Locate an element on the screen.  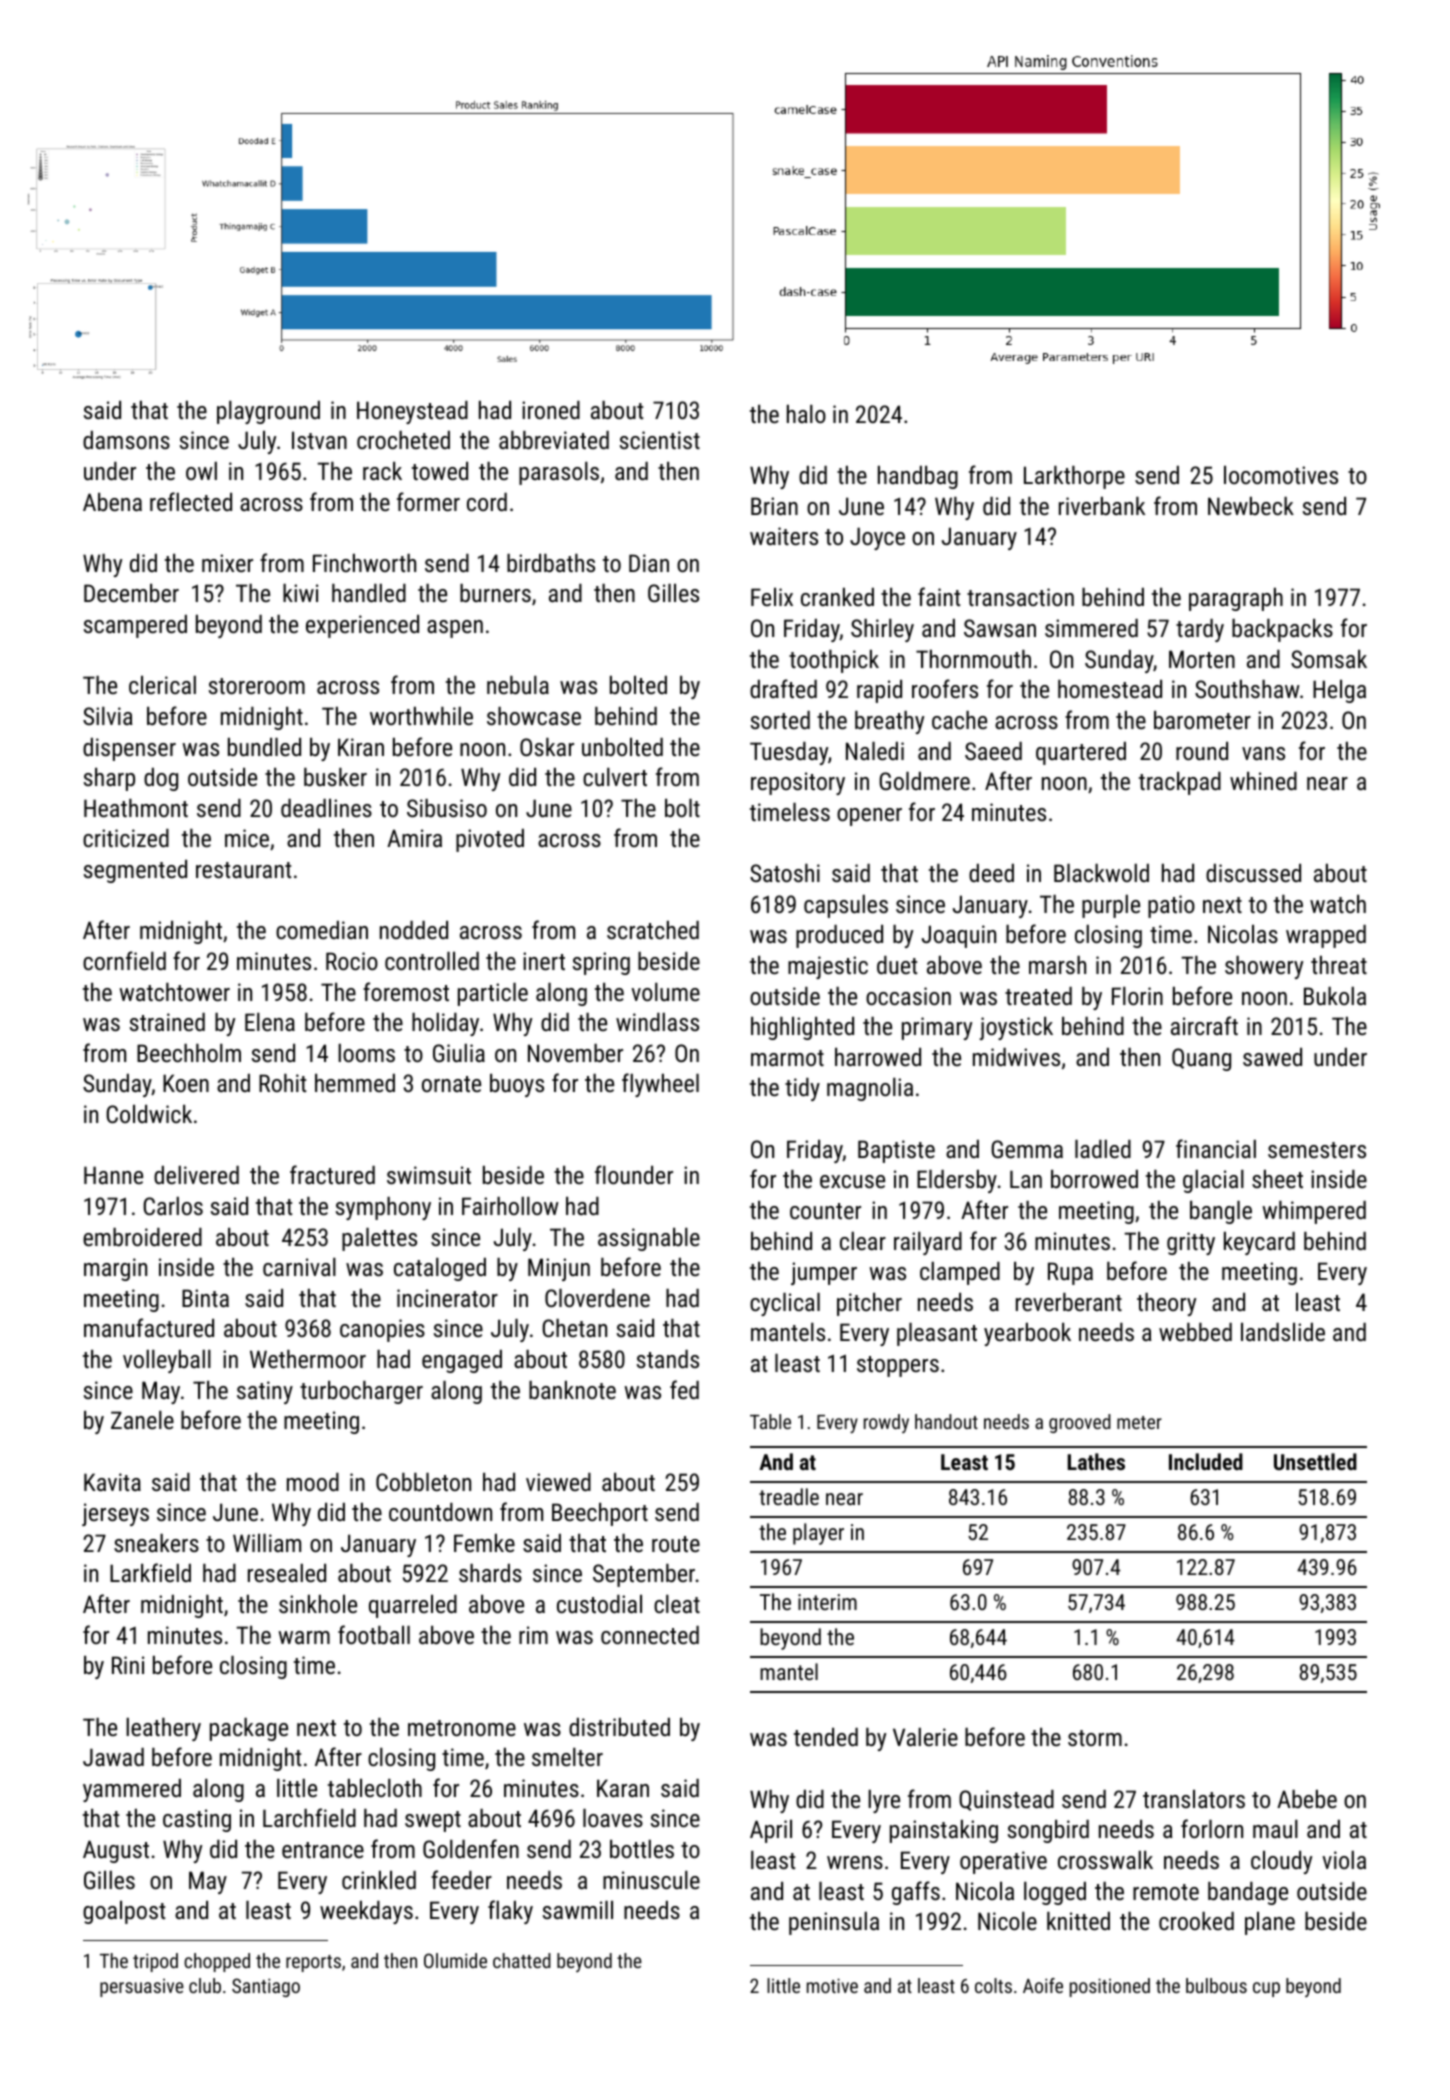
deadlines is located at coordinates (326, 808).
